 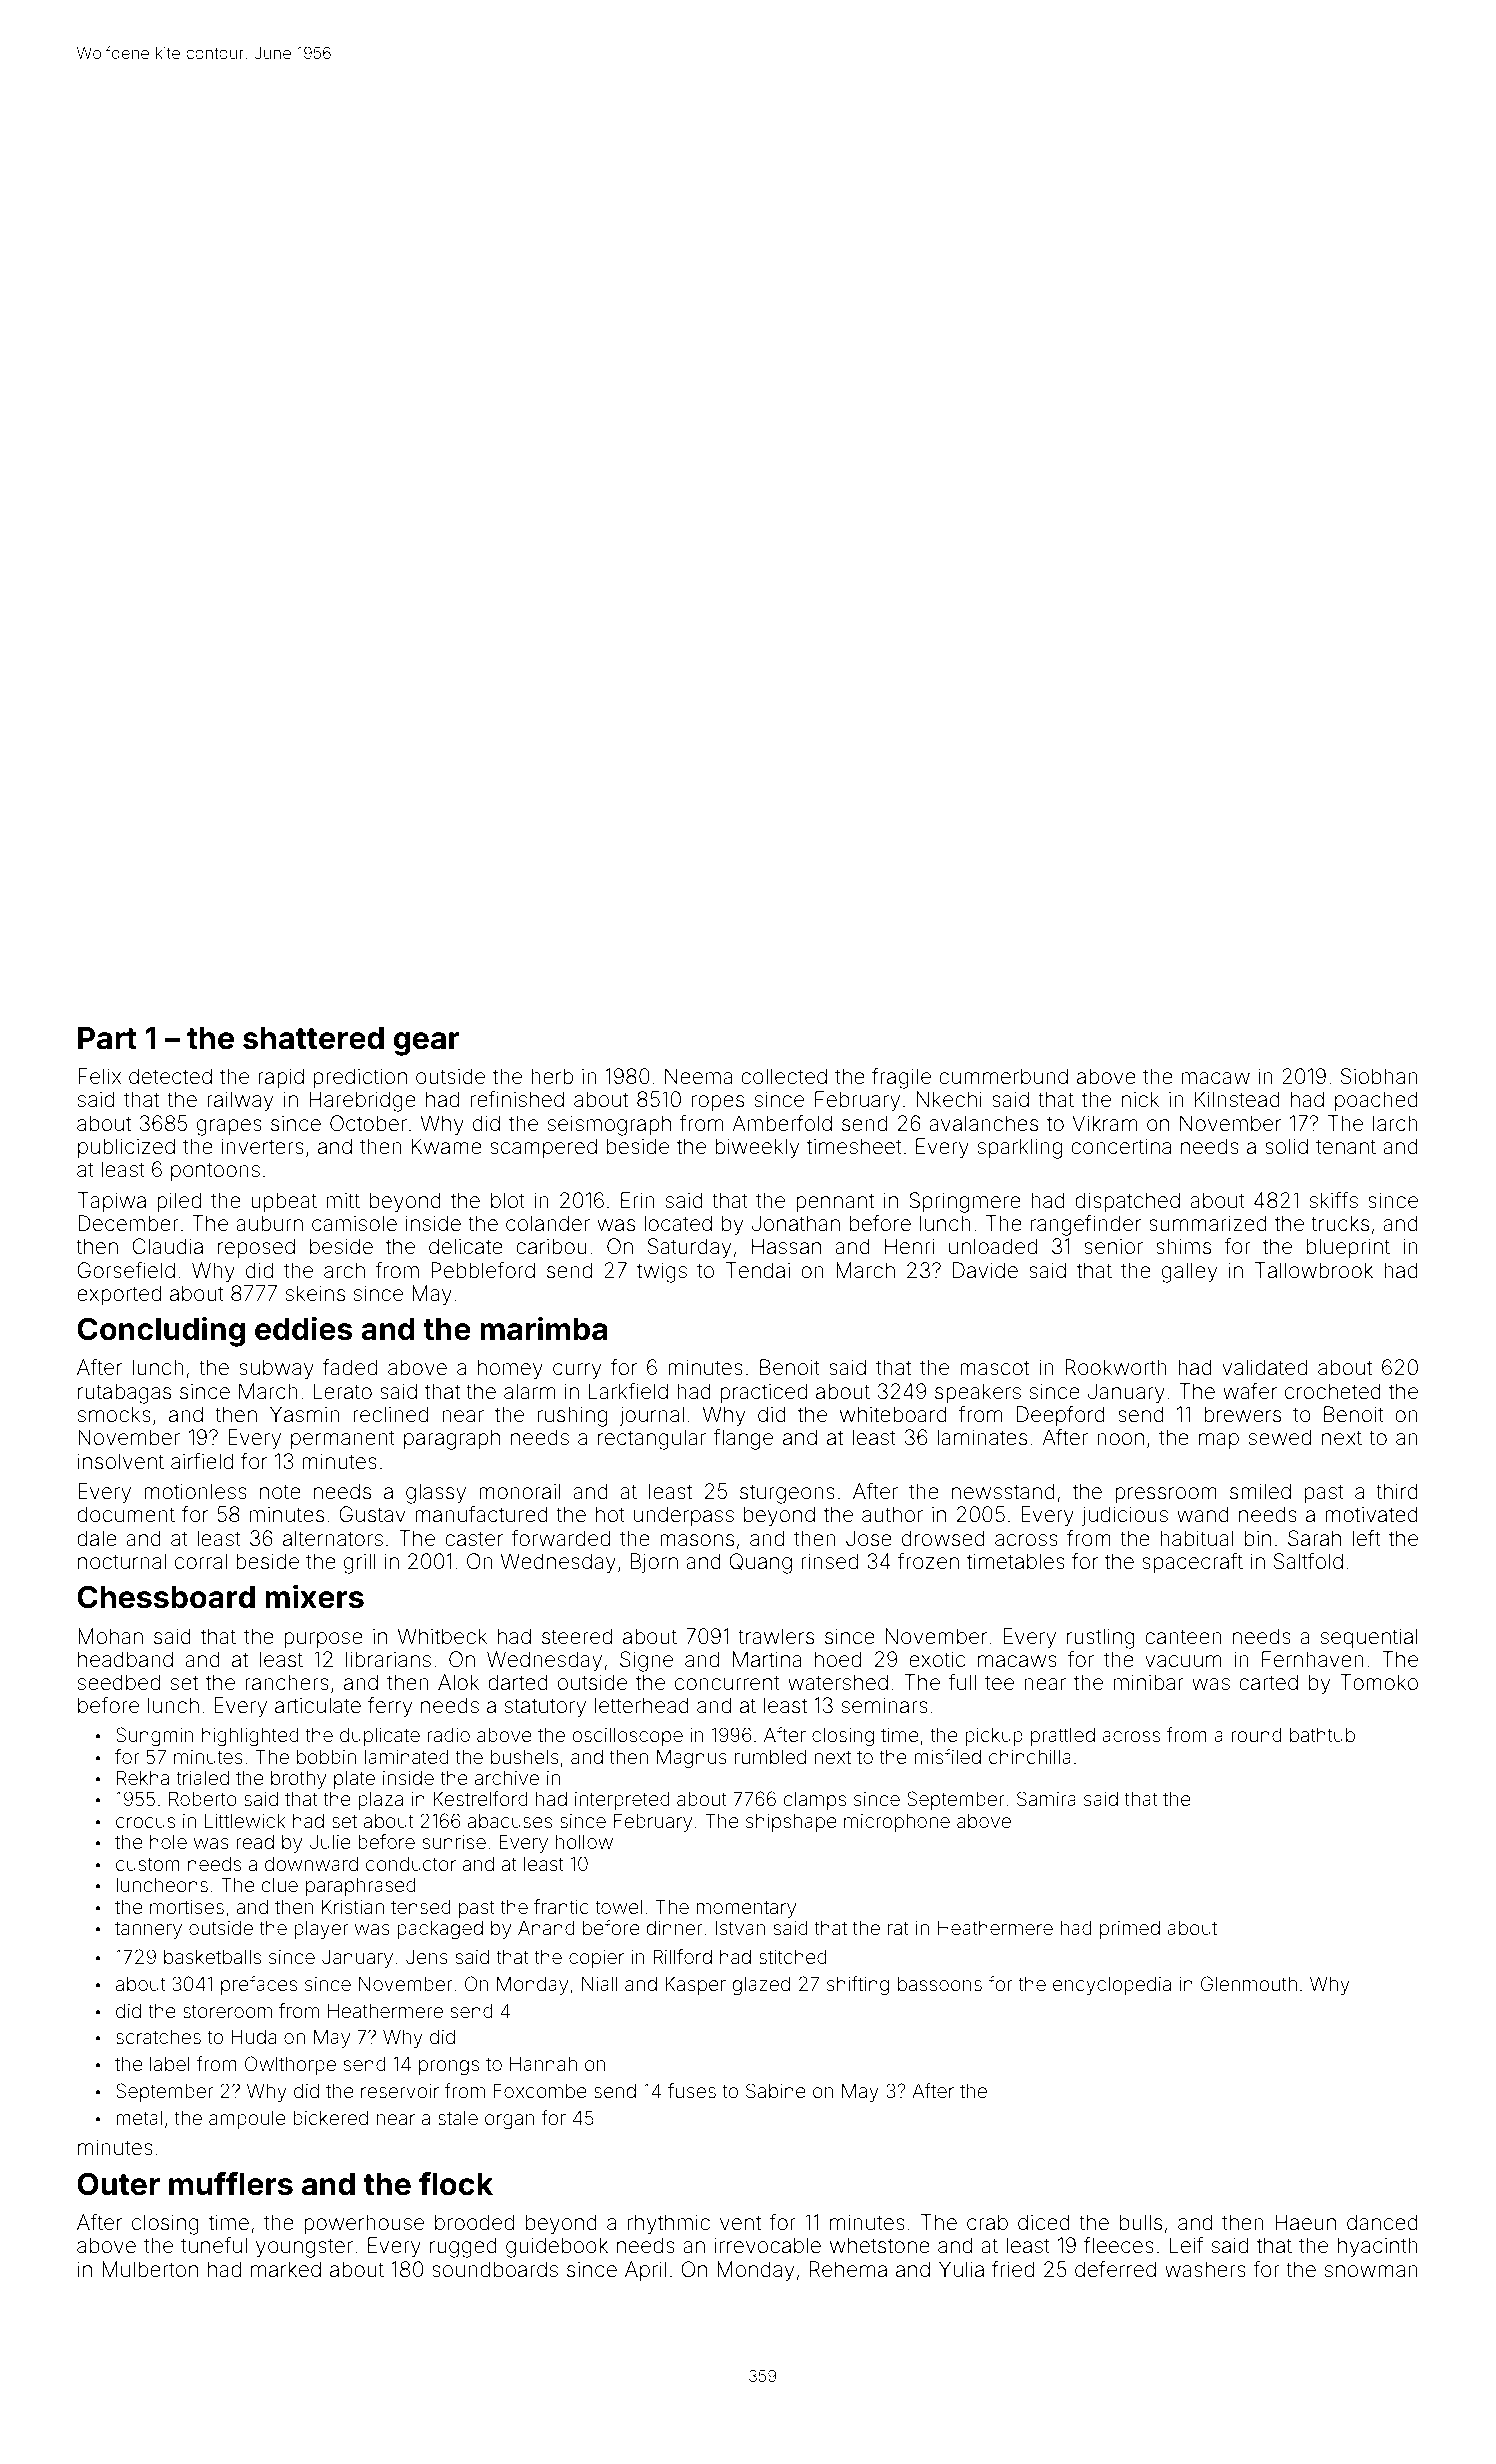 I want to click on snowman, so click(x=1371, y=2271).
